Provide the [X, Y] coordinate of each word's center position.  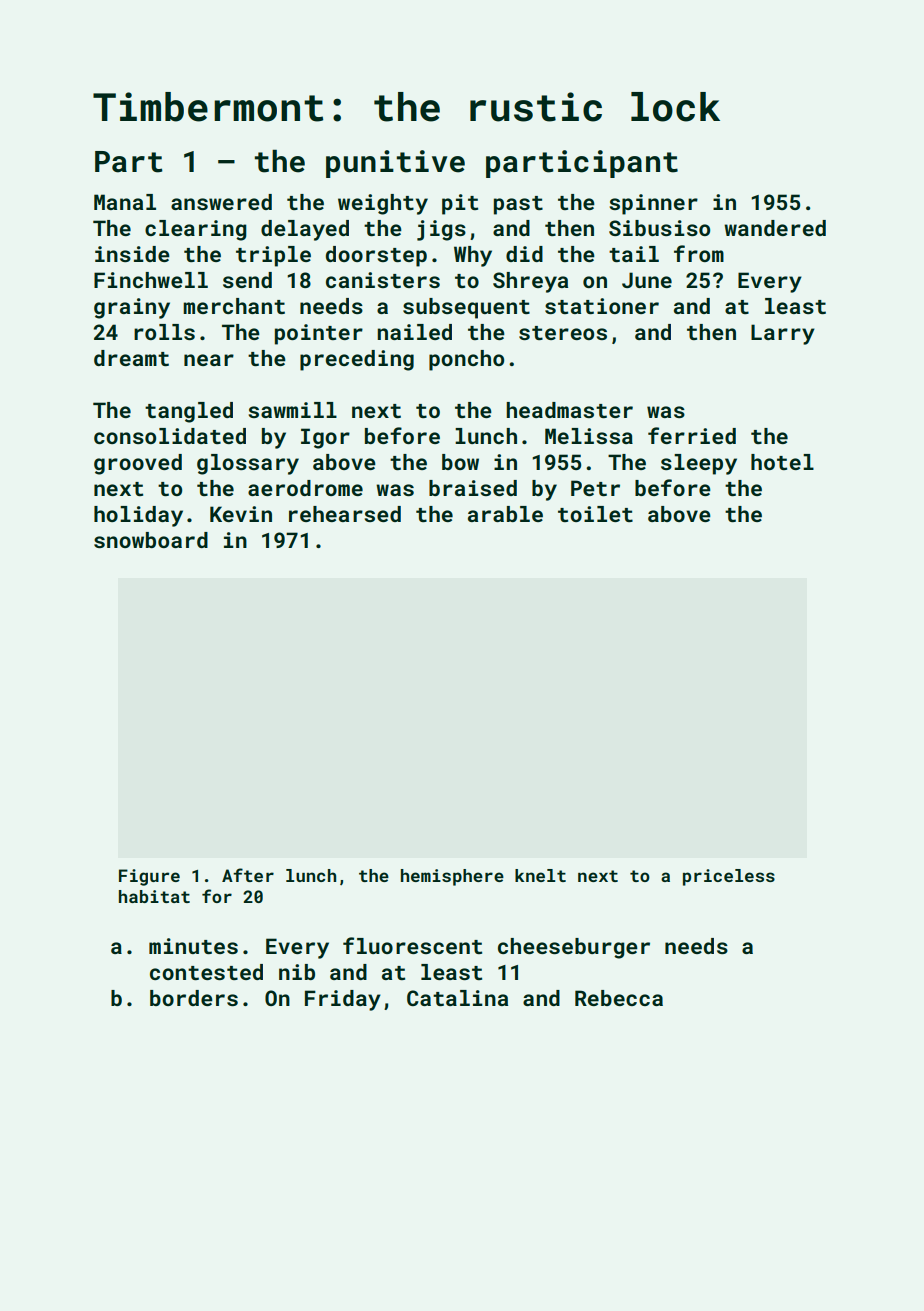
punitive [395, 164]
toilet [595, 514]
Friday [343, 1000]
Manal [125, 202]
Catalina [457, 998]
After [248, 875]
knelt [540, 875]
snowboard [151, 540]
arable [505, 514]
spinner [654, 204]
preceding [357, 360]
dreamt [131, 358]
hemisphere [452, 877]
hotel [782, 462]
